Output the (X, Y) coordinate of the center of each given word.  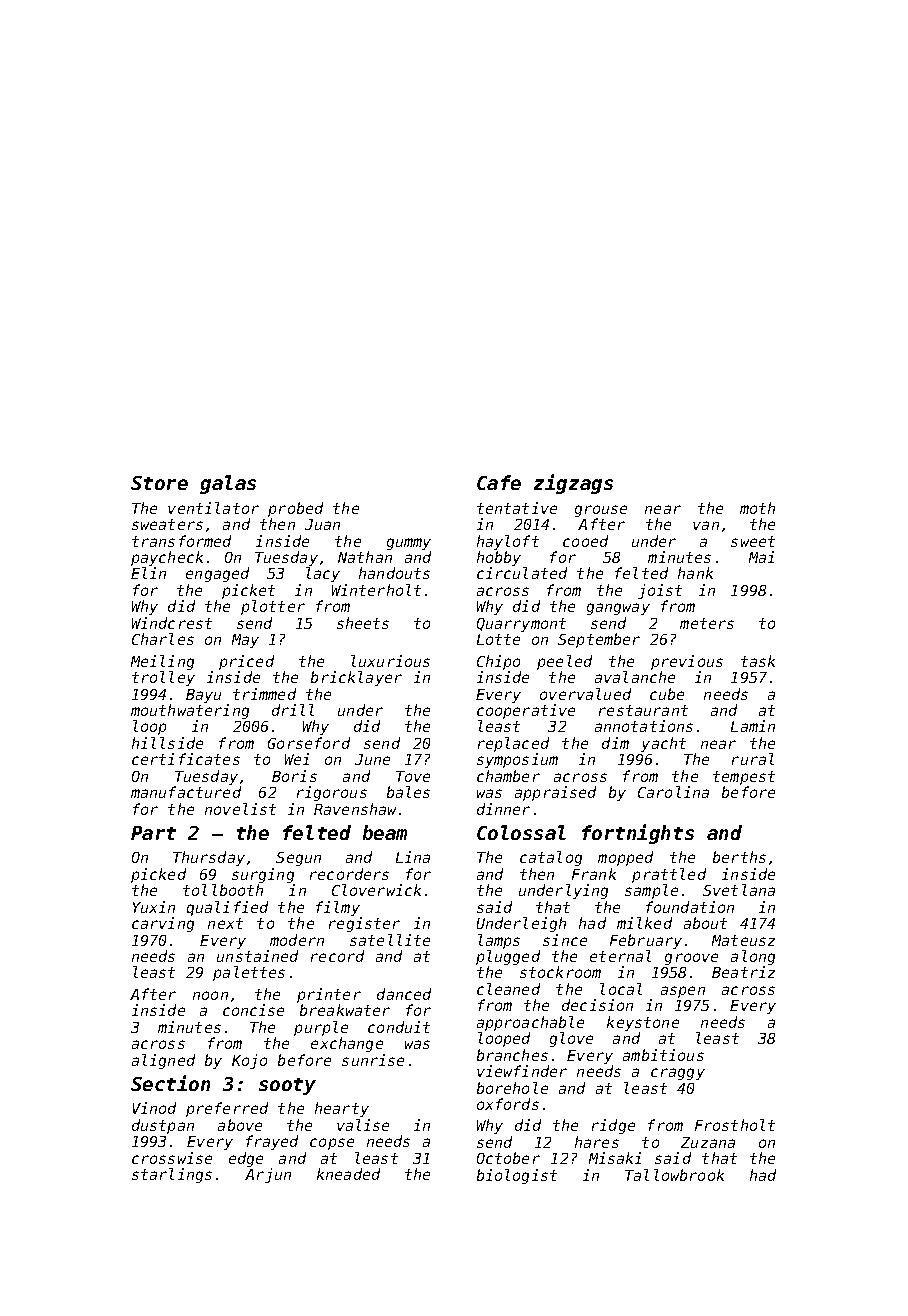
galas (228, 484)
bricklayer (356, 678)
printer (329, 995)
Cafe (499, 482)
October (508, 1158)
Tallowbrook (674, 1175)
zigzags (573, 484)
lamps (499, 941)
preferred (227, 1109)
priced (246, 662)
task (758, 661)
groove (691, 959)
